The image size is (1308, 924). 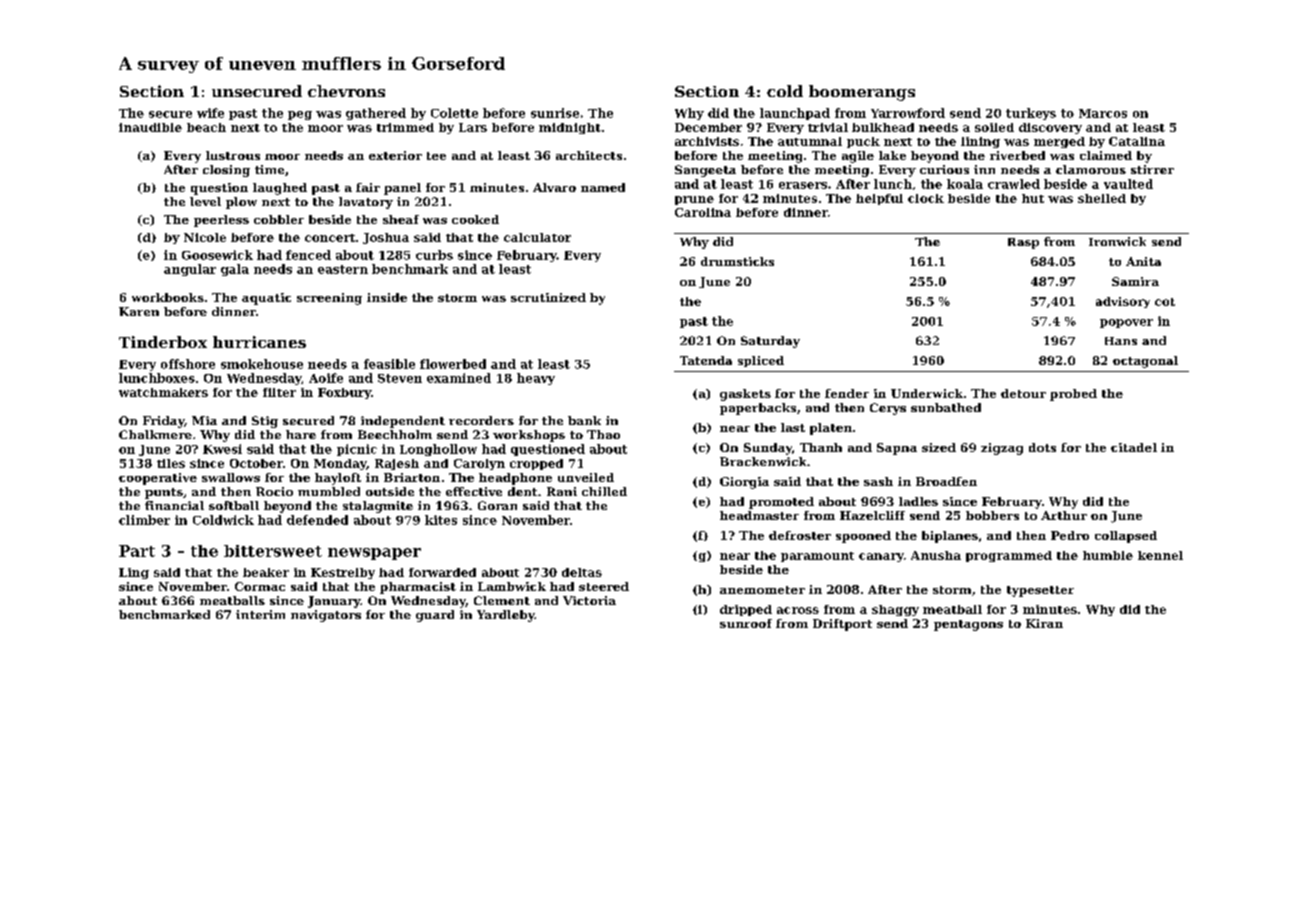 I want to click on collapsed, so click(x=1126, y=537).
